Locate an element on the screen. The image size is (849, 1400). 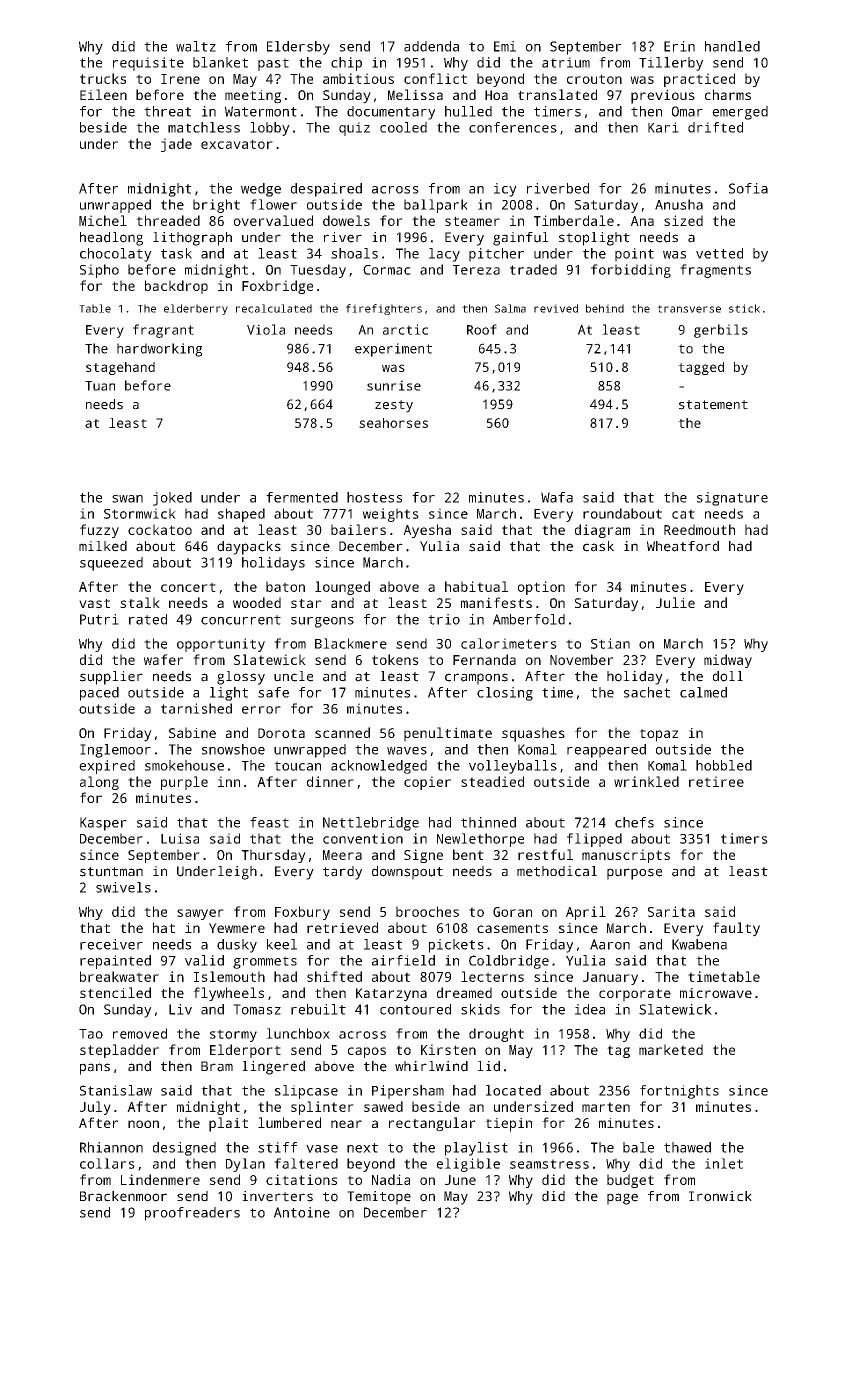
Anusha is located at coordinates (679, 204).
